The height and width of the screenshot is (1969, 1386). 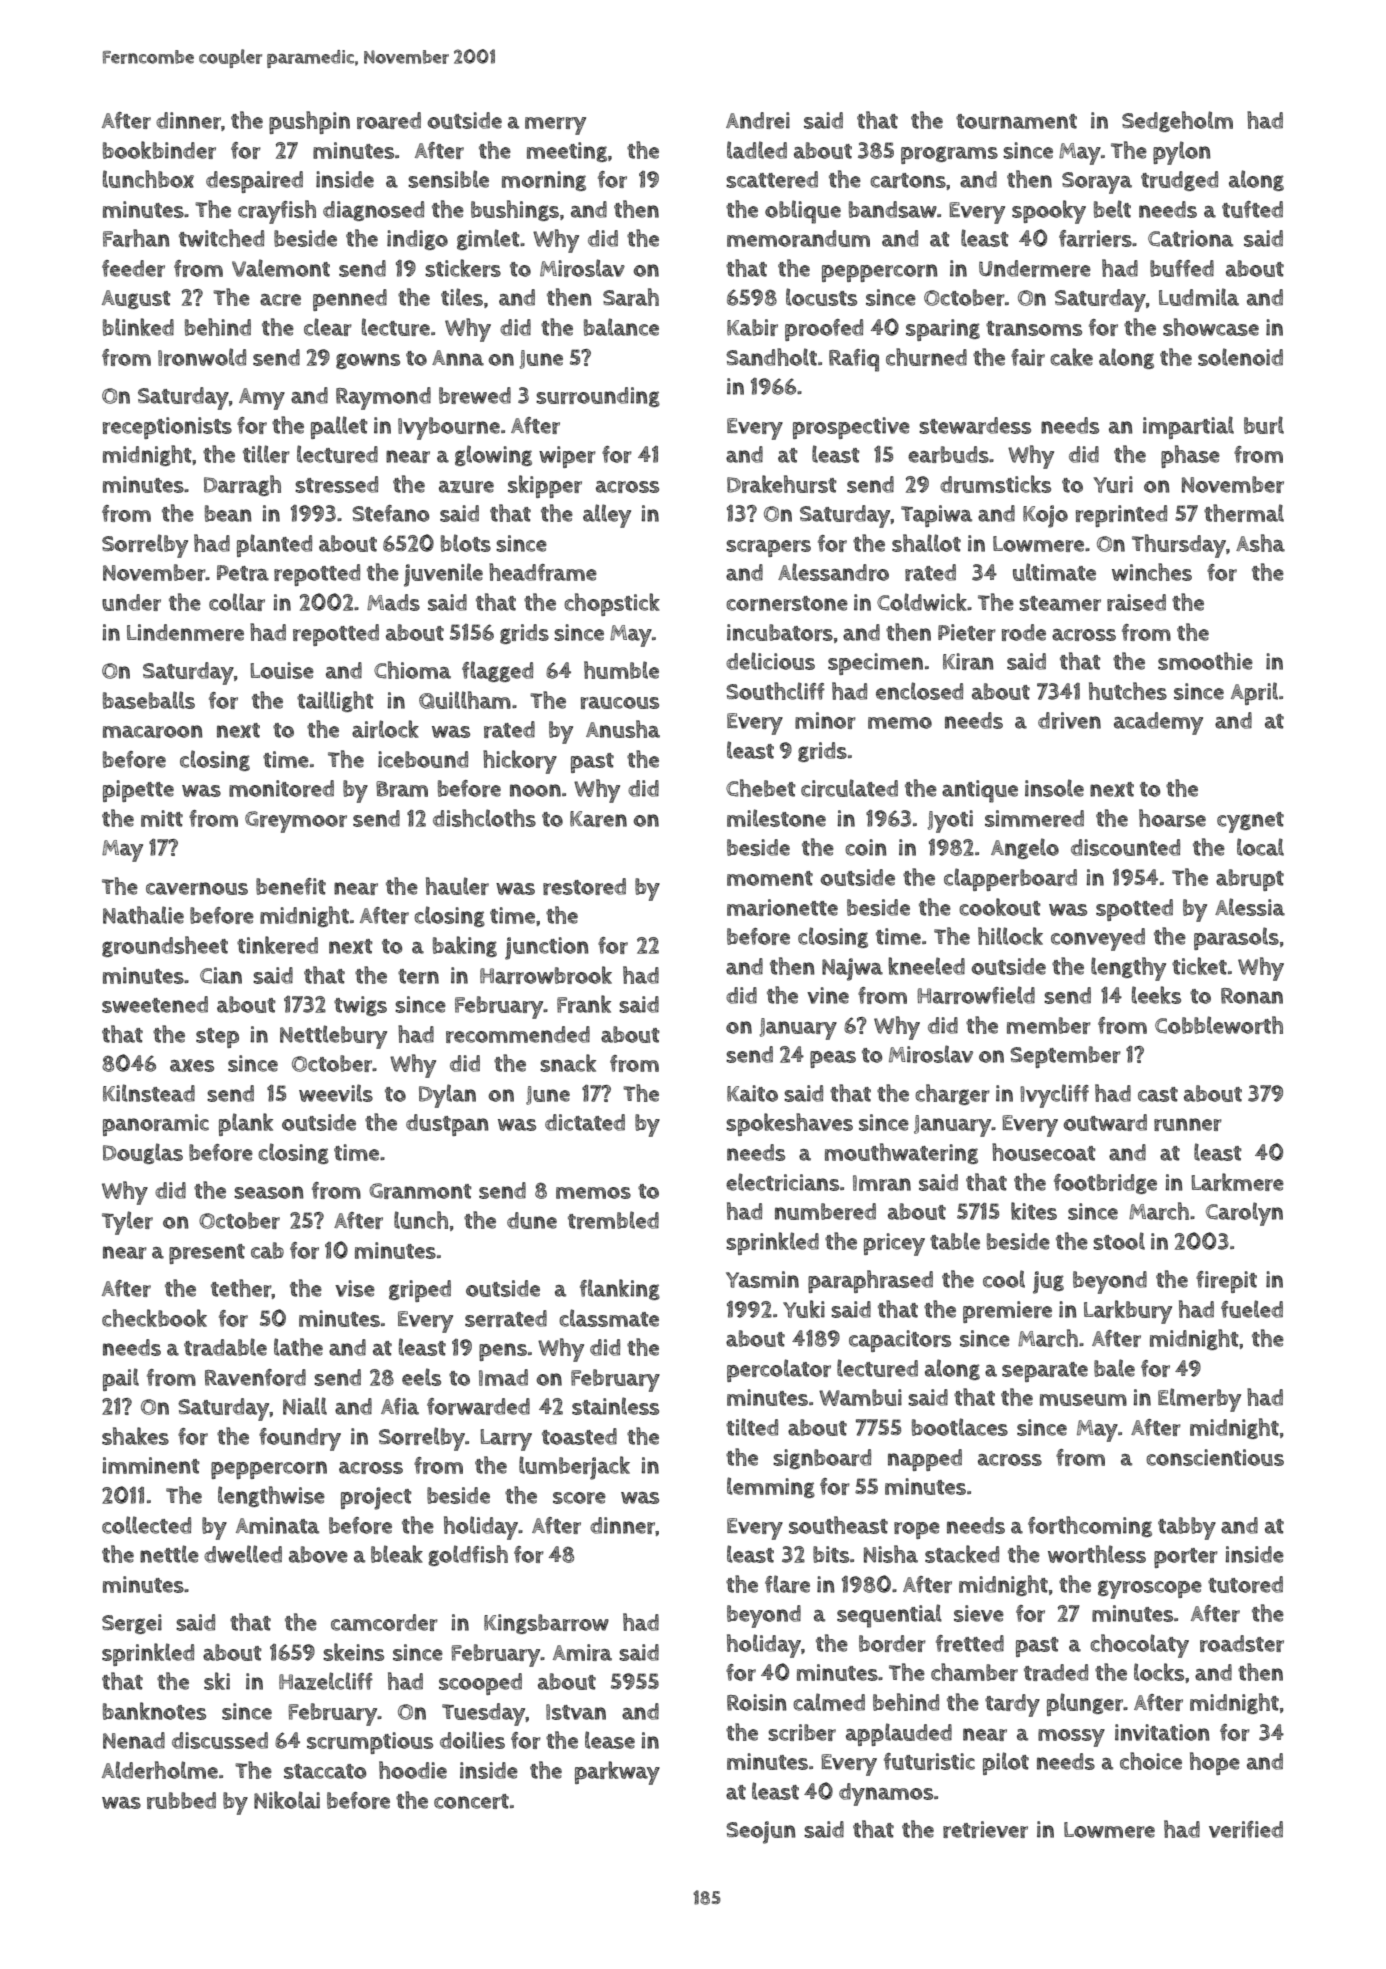 What do you see at coordinates (546, 1624) in the screenshot?
I see `Kingsbarrow` at bounding box center [546, 1624].
